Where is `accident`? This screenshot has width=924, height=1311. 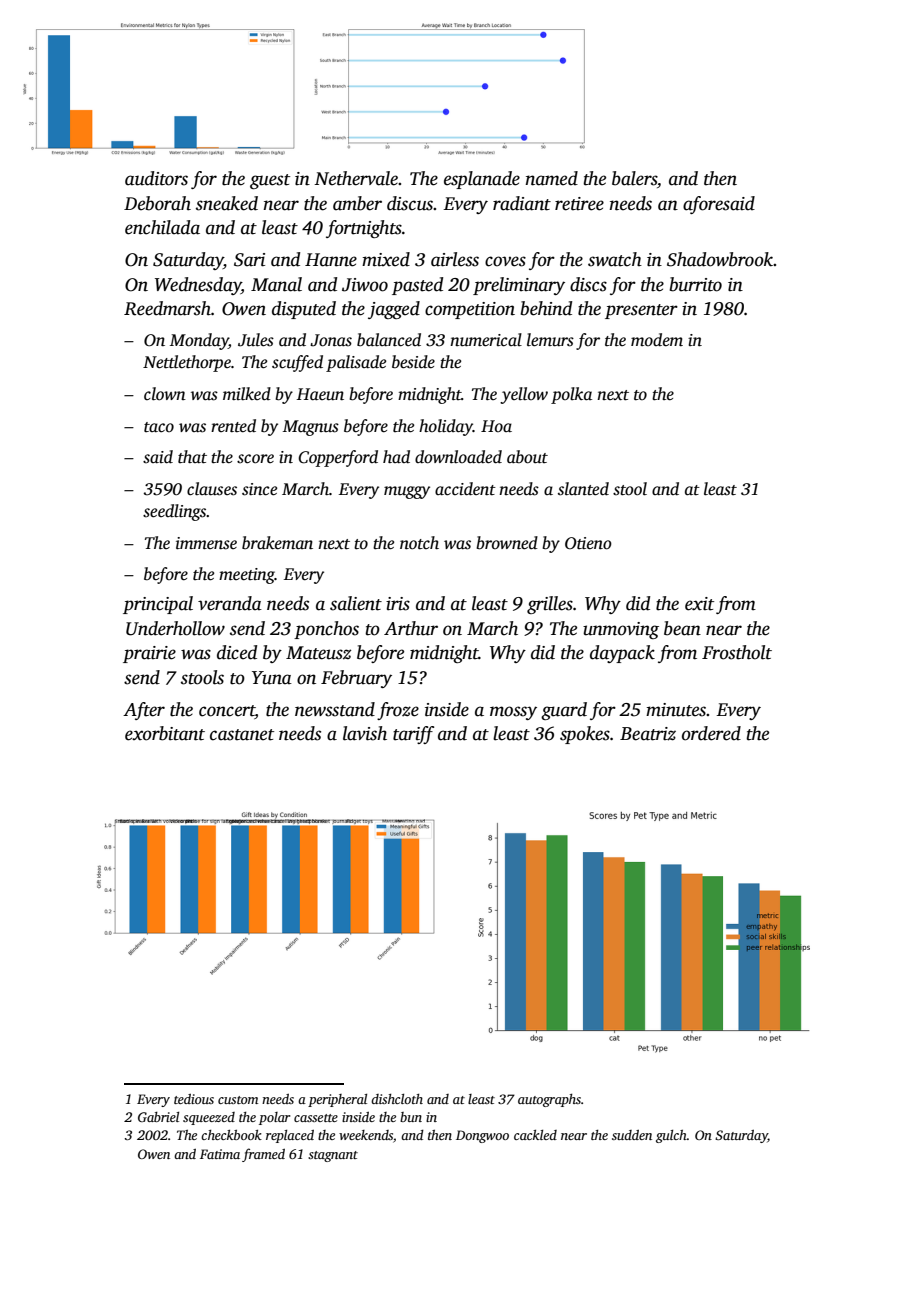 accident is located at coordinates (465, 489).
